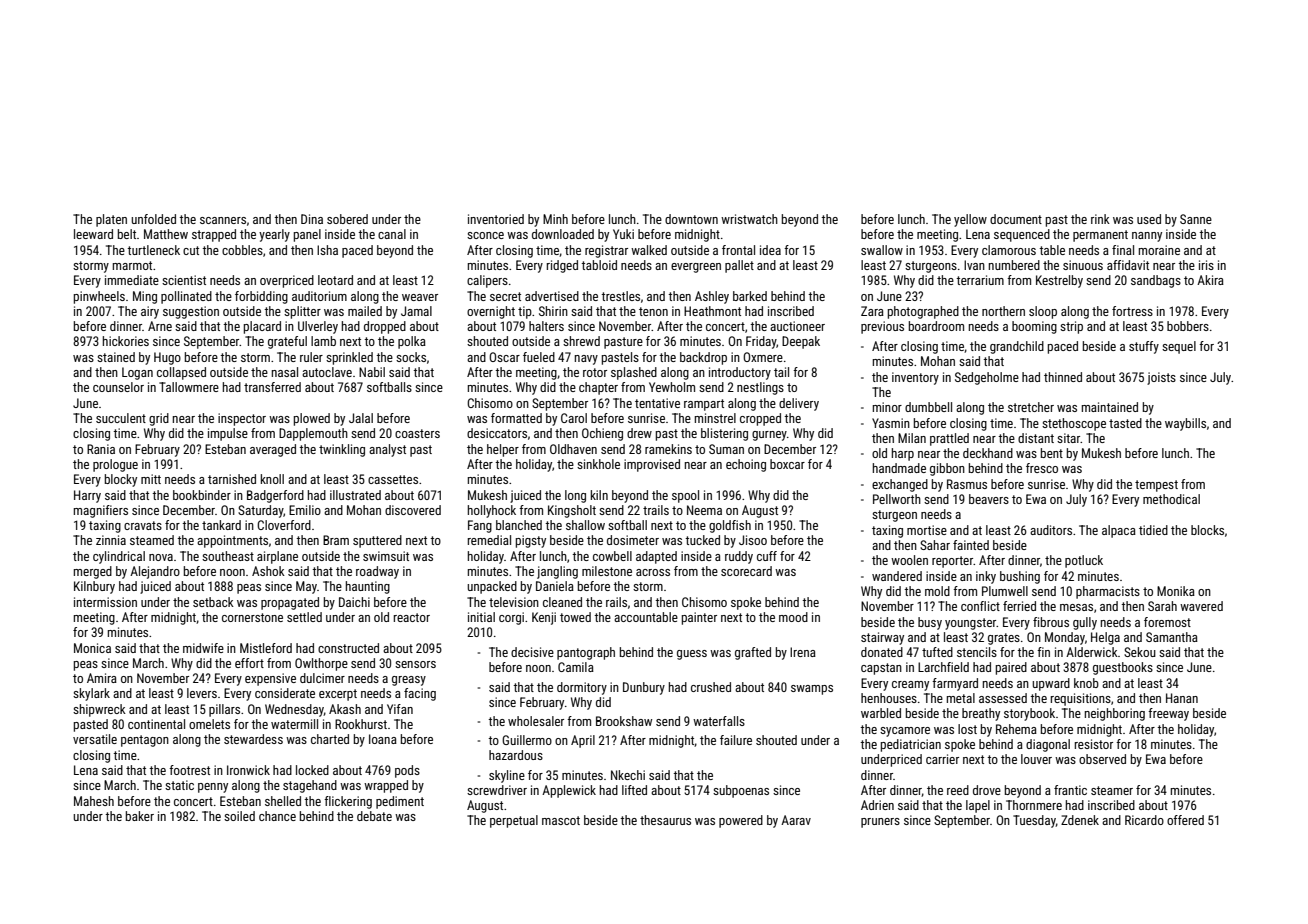  I want to click on mascot, so click(561, 820).
